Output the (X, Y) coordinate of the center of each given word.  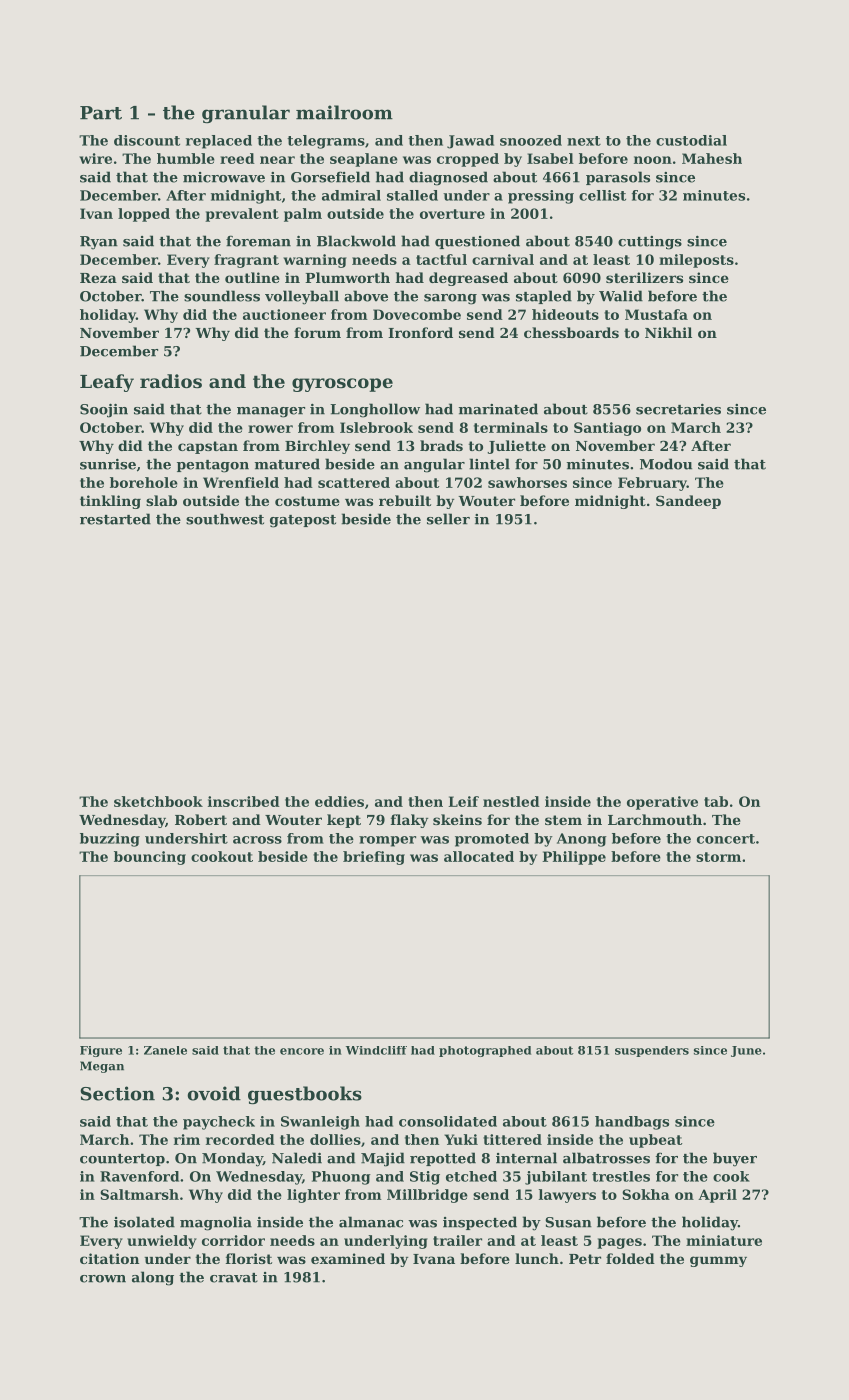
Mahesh (712, 158)
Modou (666, 464)
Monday (232, 1159)
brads (441, 445)
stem (563, 820)
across (257, 840)
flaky (409, 821)
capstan (208, 447)
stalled (412, 195)
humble (186, 158)
